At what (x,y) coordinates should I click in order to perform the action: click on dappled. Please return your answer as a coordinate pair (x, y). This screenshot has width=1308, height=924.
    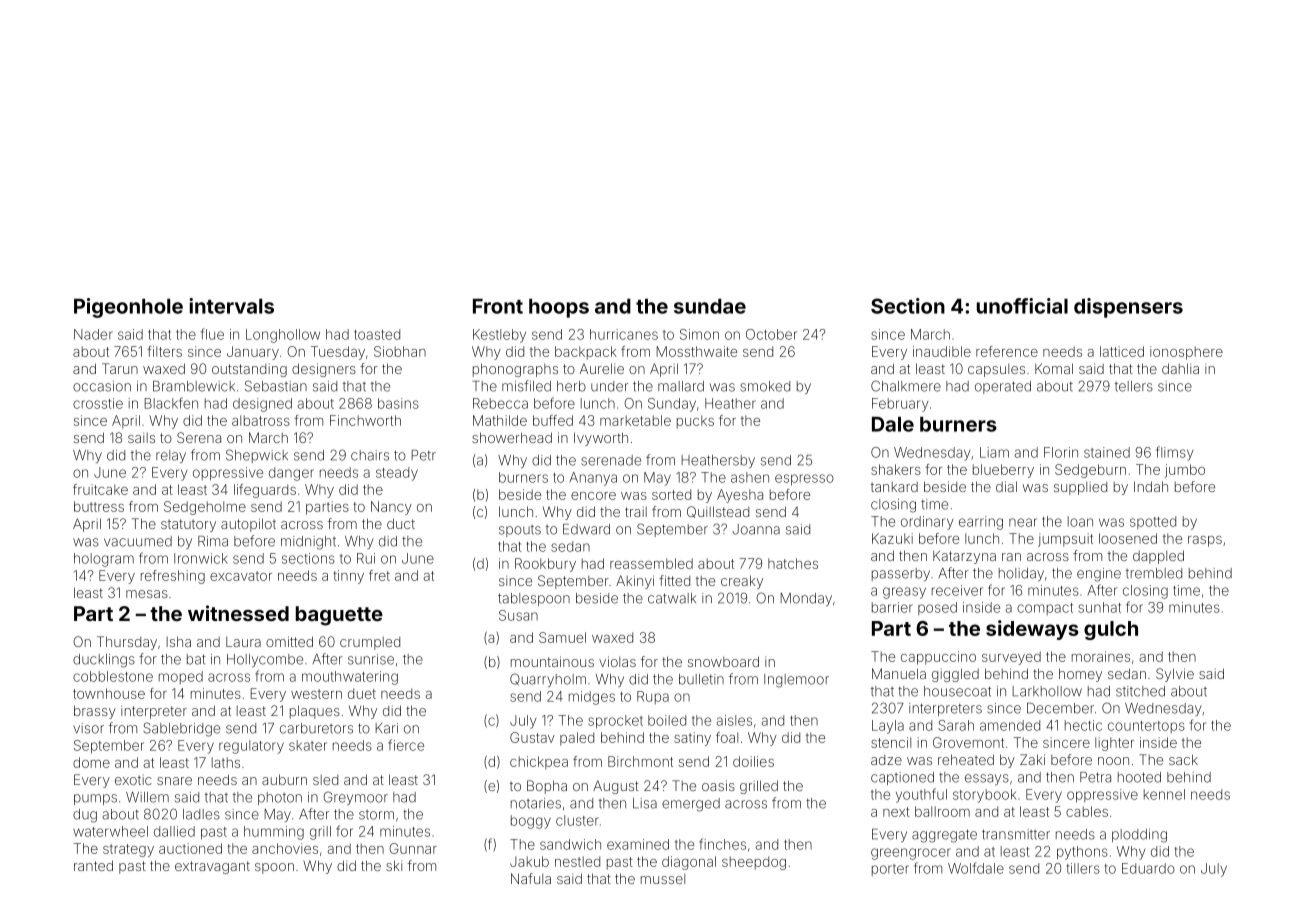
    Looking at the image, I should click on (1158, 557).
